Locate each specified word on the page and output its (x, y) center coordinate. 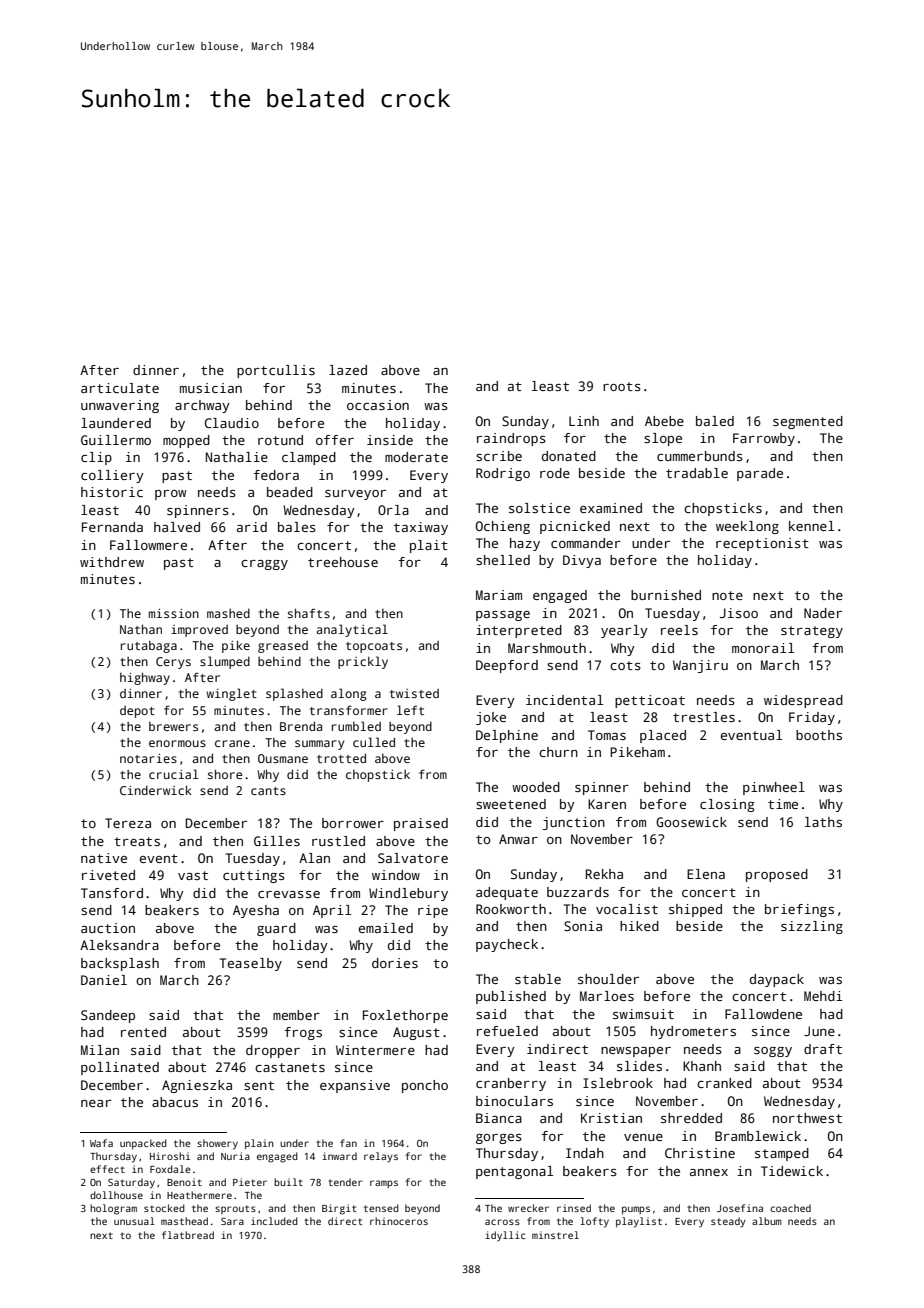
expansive (355, 1086)
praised (421, 824)
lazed (348, 370)
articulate (120, 388)
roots (622, 386)
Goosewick (691, 822)
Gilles (277, 841)
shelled (503, 560)
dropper (273, 1051)
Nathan (141, 629)
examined (611, 508)
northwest (807, 1118)
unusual (134, 1221)
